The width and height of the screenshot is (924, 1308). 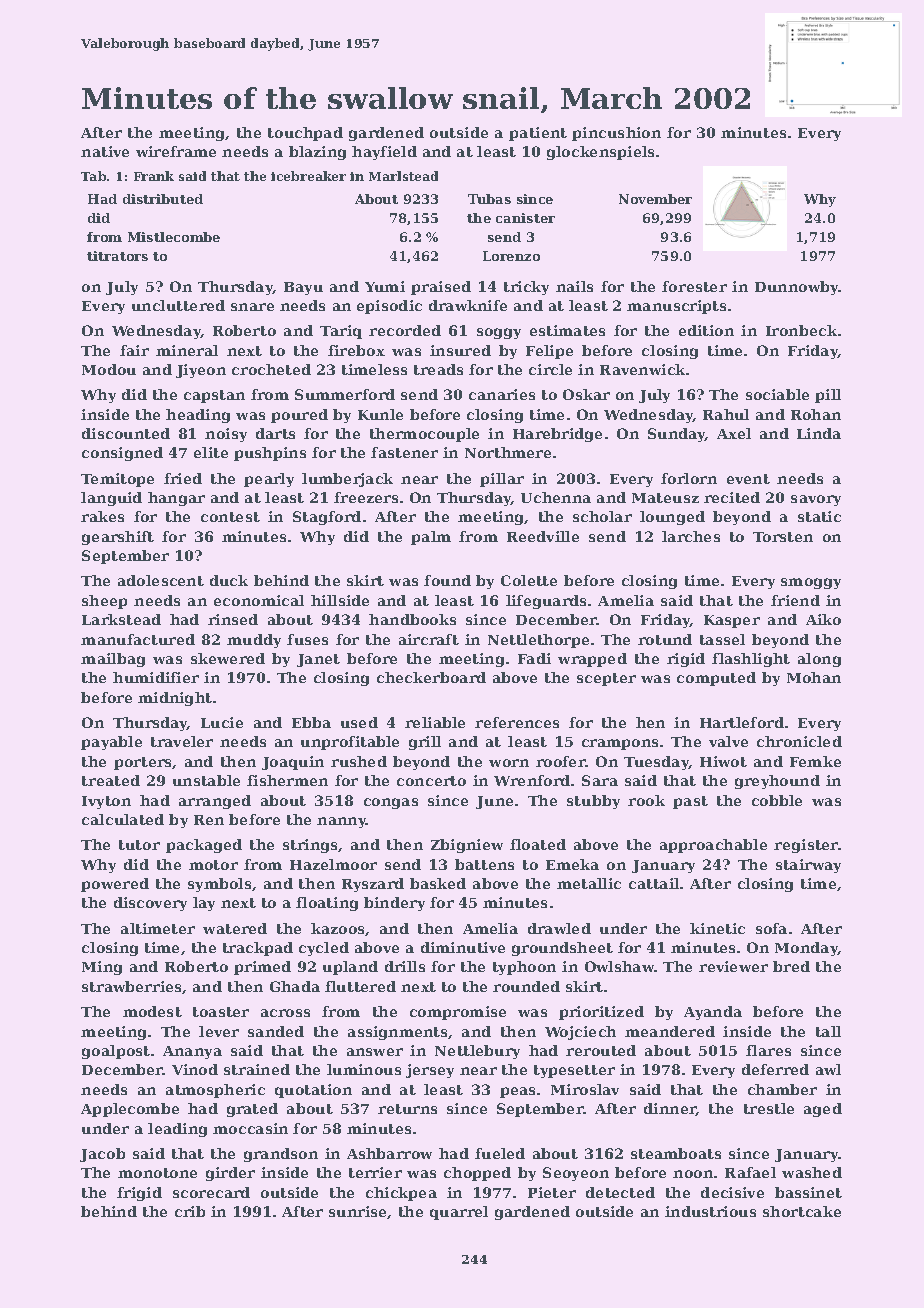 What do you see at coordinates (593, 802) in the screenshot?
I see `stubby` at bounding box center [593, 802].
